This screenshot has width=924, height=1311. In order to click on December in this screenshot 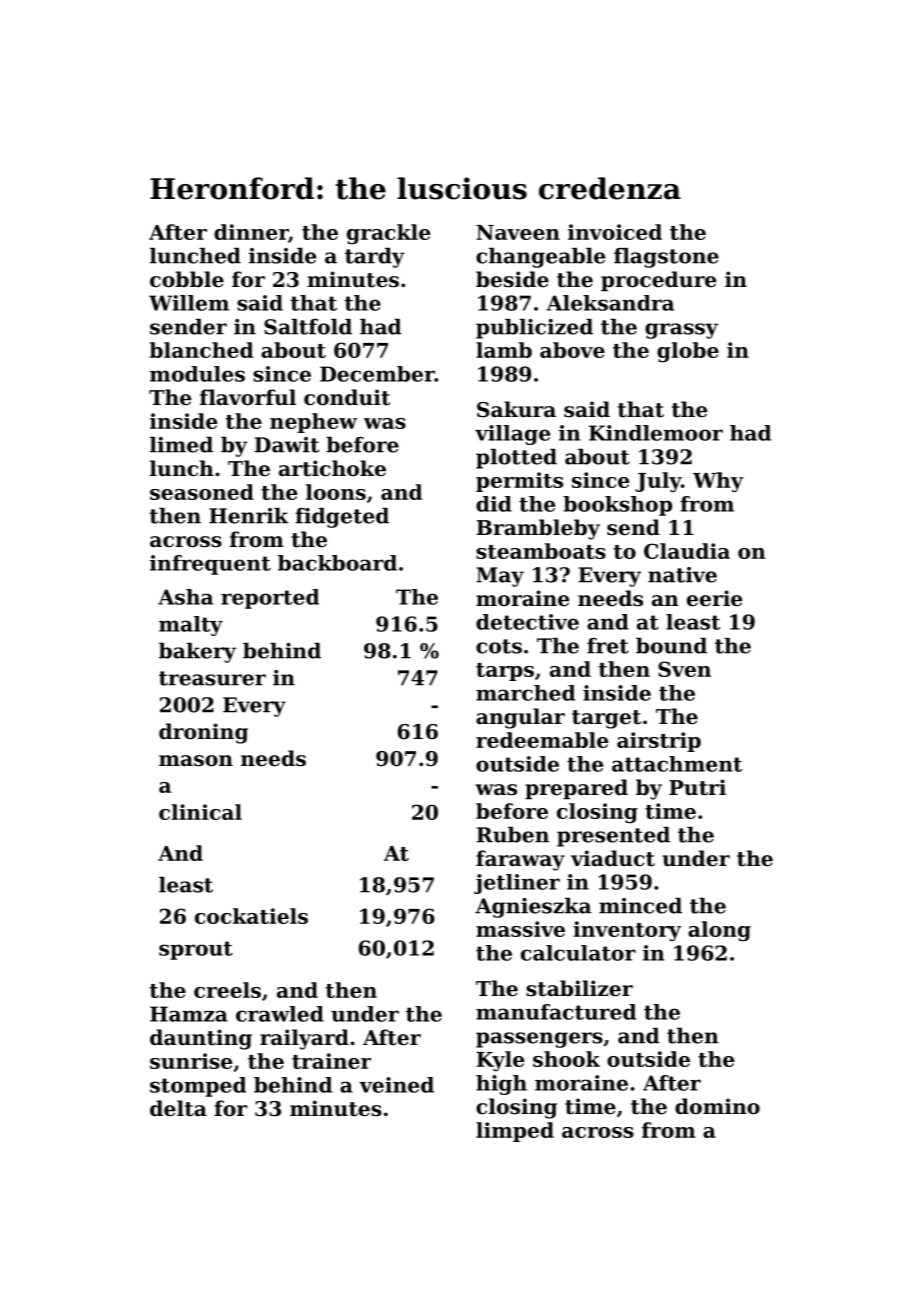, I will do `click(377, 374)`.
